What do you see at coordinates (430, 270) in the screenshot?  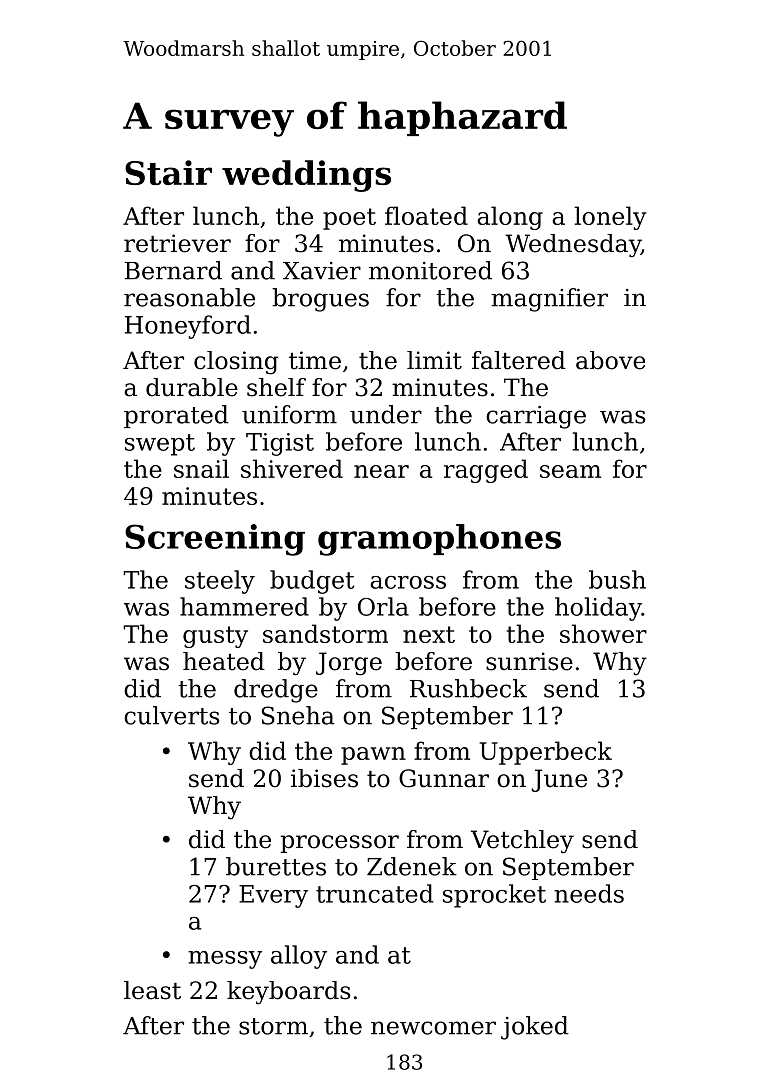 I see `monitored` at bounding box center [430, 270].
